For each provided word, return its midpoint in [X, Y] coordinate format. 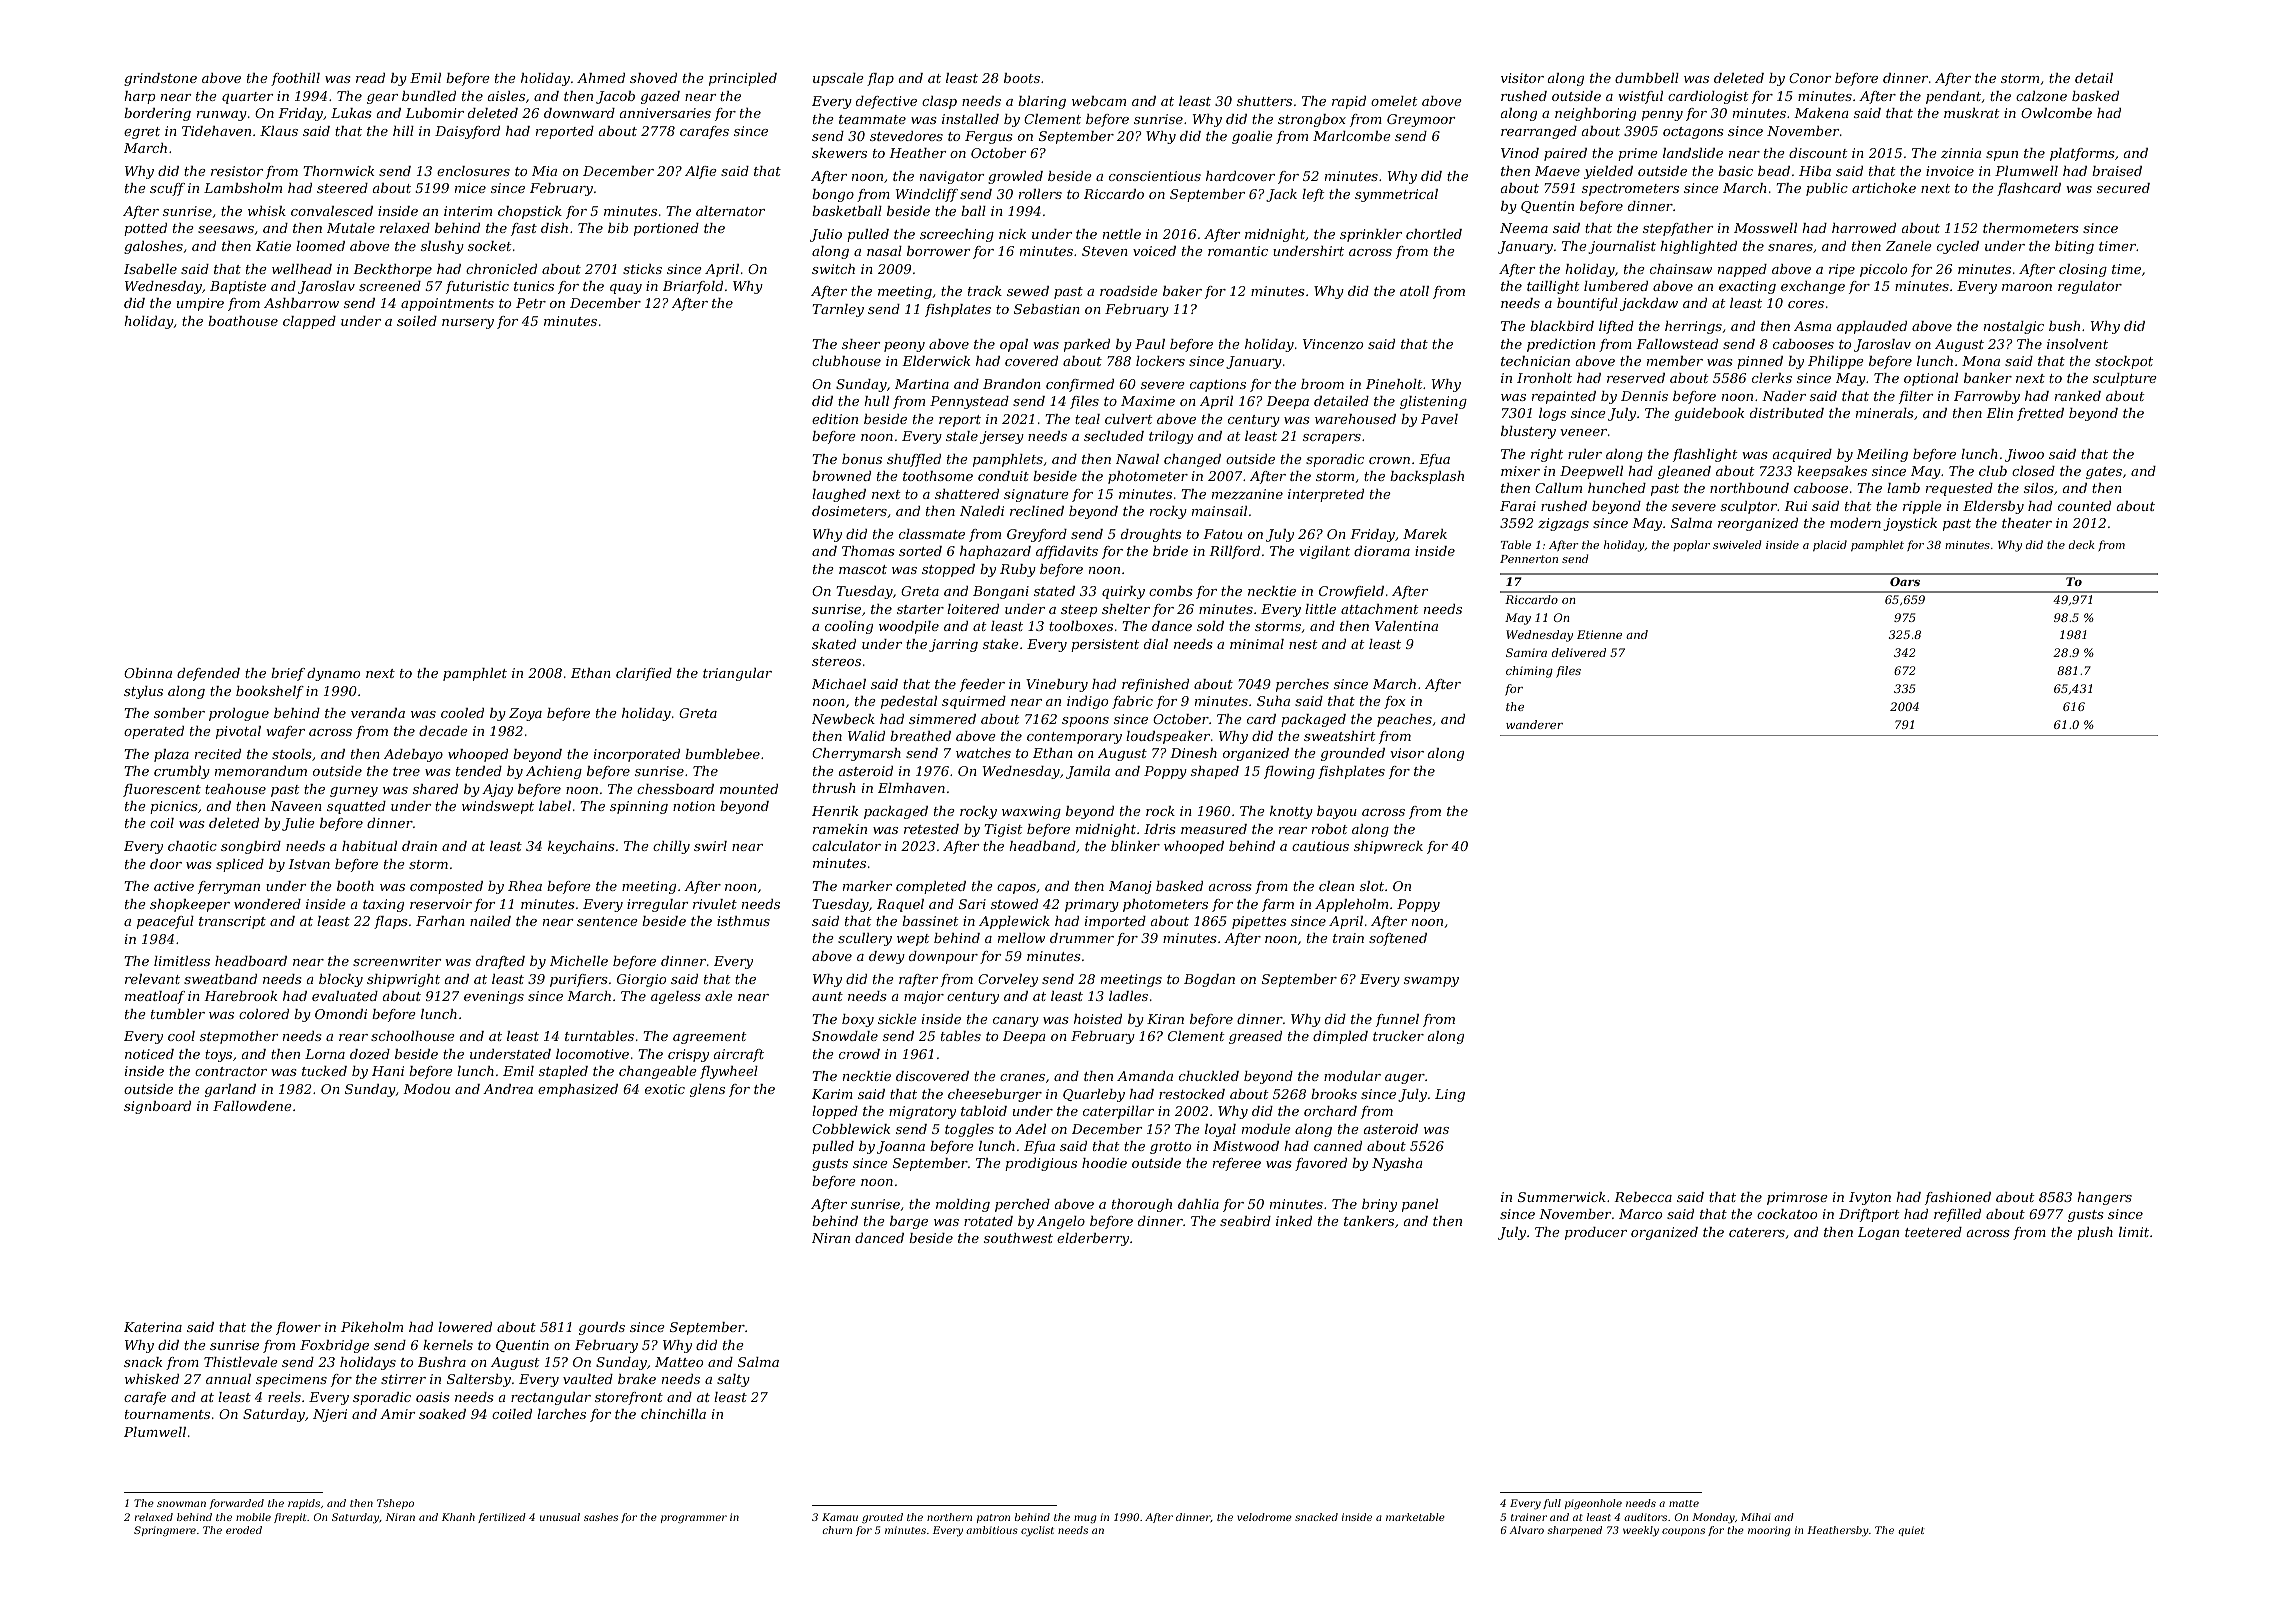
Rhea [525, 886]
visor [1407, 753]
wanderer [1534, 724]
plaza [171, 755]
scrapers [1332, 439]
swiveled [1737, 544]
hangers [2104, 1198]
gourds [602, 1328]
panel [1420, 1205]
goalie [1252, 137]
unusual [560, 1517]
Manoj [1130, 887]
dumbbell [1647, 78]
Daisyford [467, 132]
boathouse [243, 321]
